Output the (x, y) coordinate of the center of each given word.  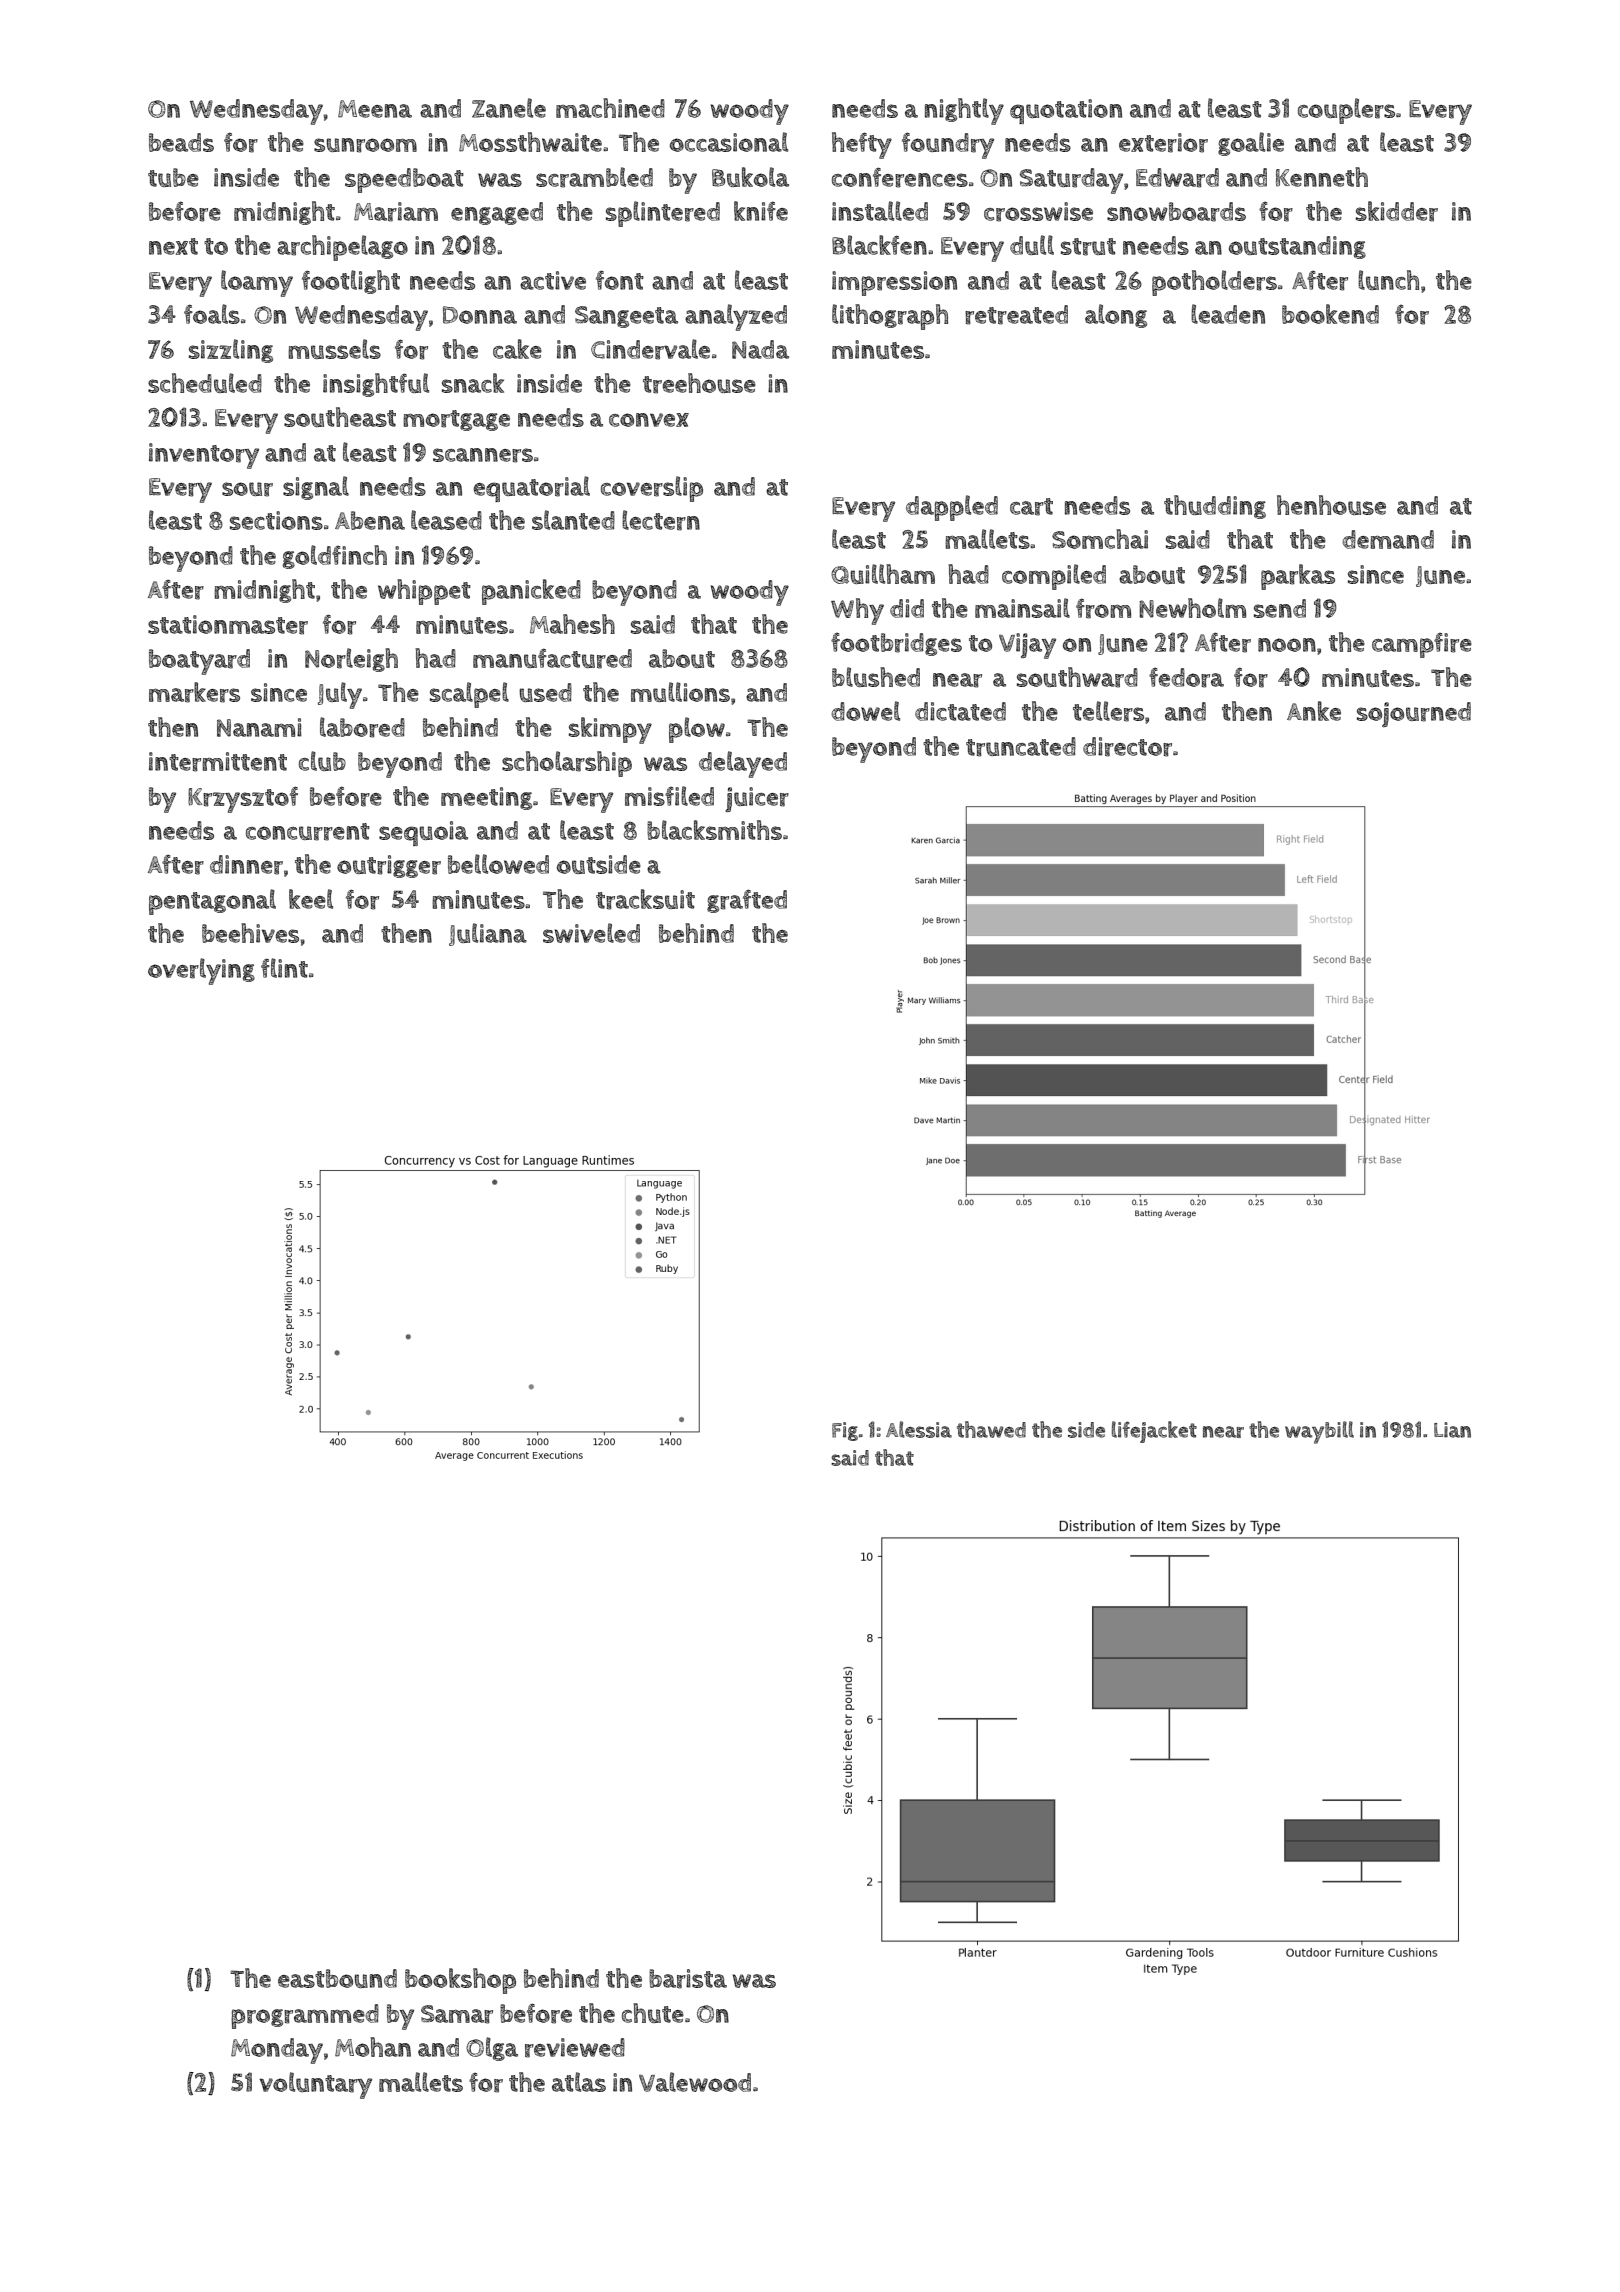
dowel (865, 711)
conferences (900, 177)
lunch (1388, 280)
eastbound (337, 1978)
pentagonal (212, 902)
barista (688, 1979)
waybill (1319, 1432)
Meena (375, 109)
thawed (991, 1429)
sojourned (1414, 714)
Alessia (919, 1429)
